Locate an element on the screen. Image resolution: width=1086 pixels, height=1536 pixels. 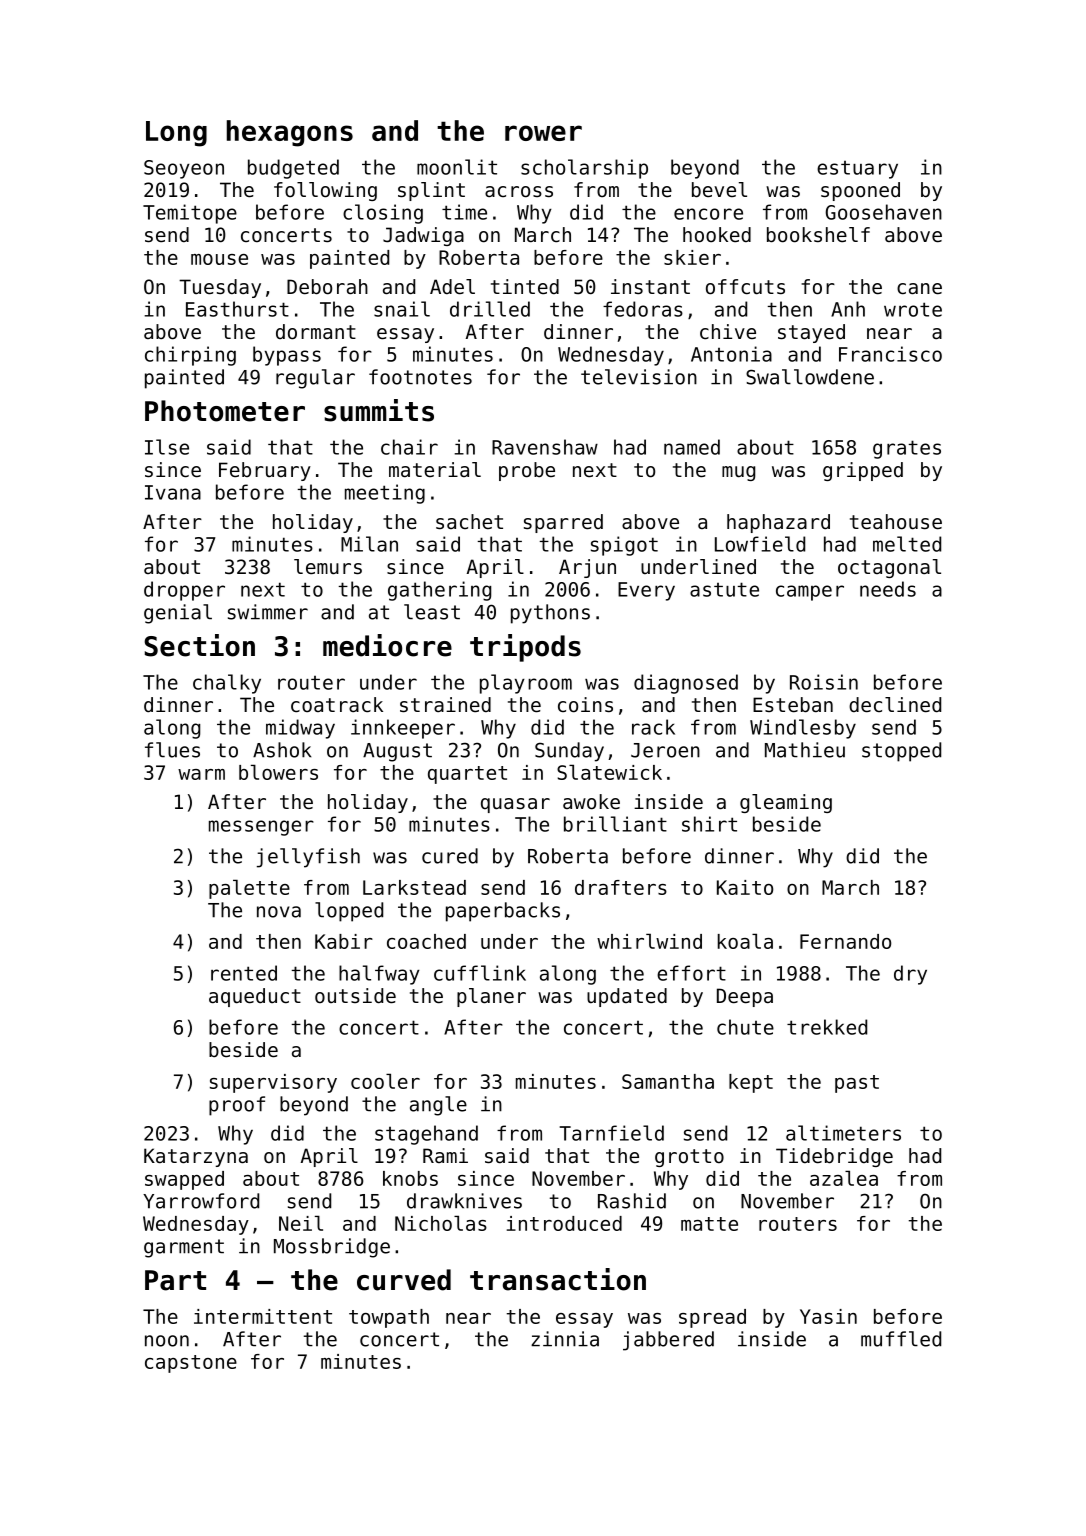
Ivana is located at coordinates (173, 492).
